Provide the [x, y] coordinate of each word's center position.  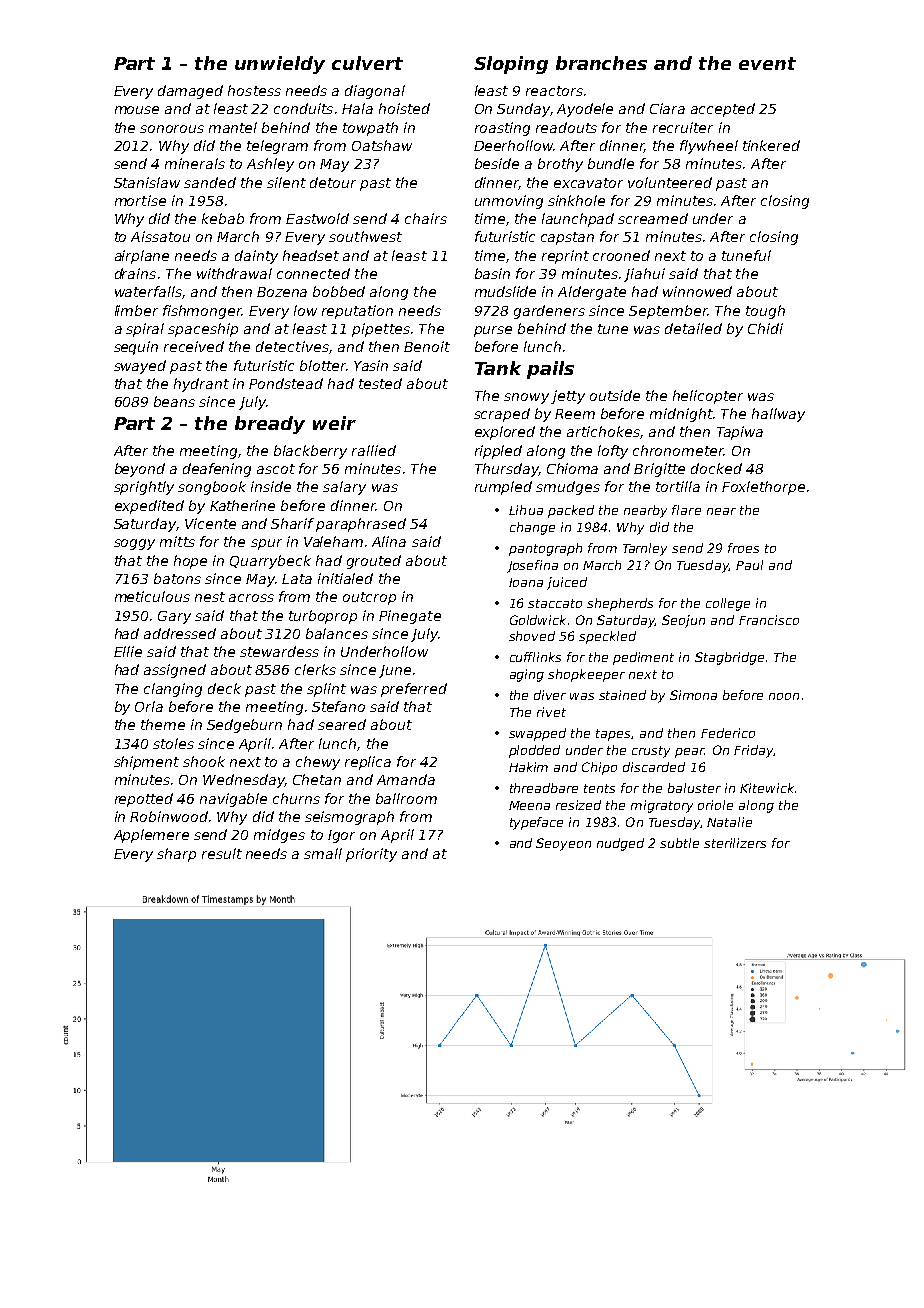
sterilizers [735, 843]
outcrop [369, 598]
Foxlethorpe [763, 488]
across [251, 598]
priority [371, 855]
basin [492, 273]
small [323, 853]
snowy [526, 398]
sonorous [172, 129]
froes [743, 548]
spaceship [203, 330]
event [767, 63]
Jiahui [644, 275]
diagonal [375, 92]
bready [270, 425]
